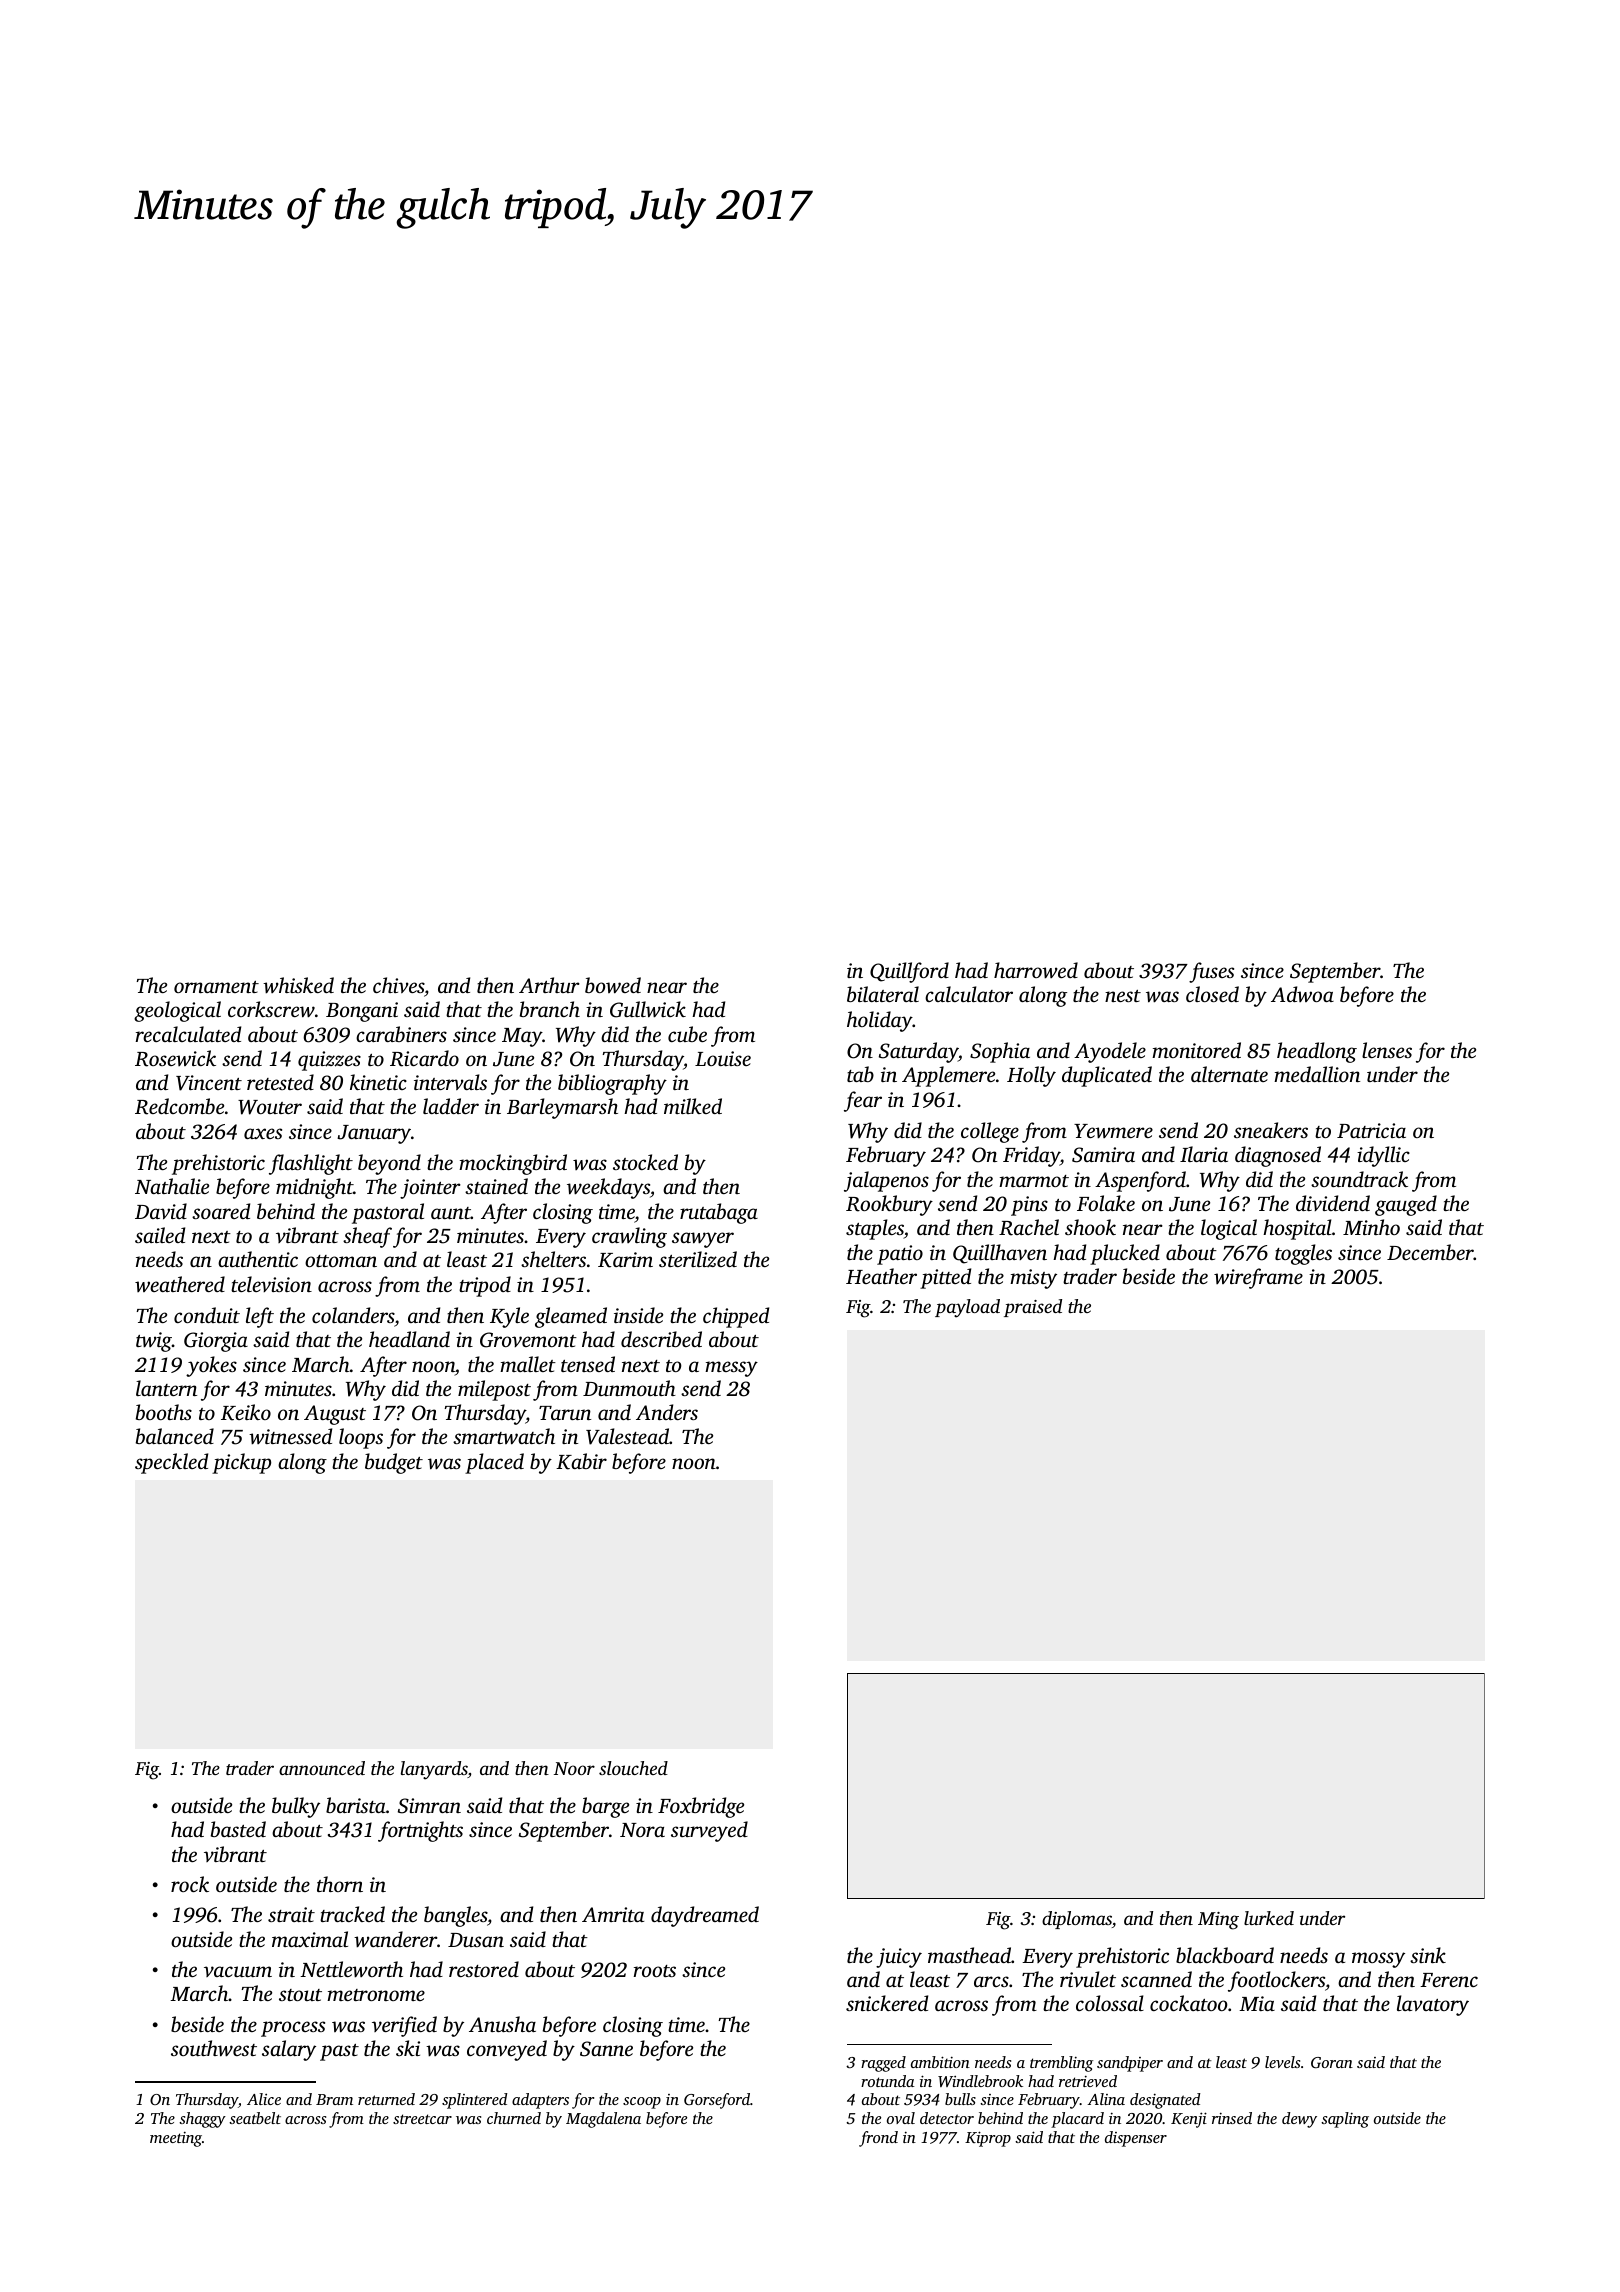  What do you see at coordinates (1387, 1050) in the page?
I see `lenses` at bounding box center [1387, 1050].
